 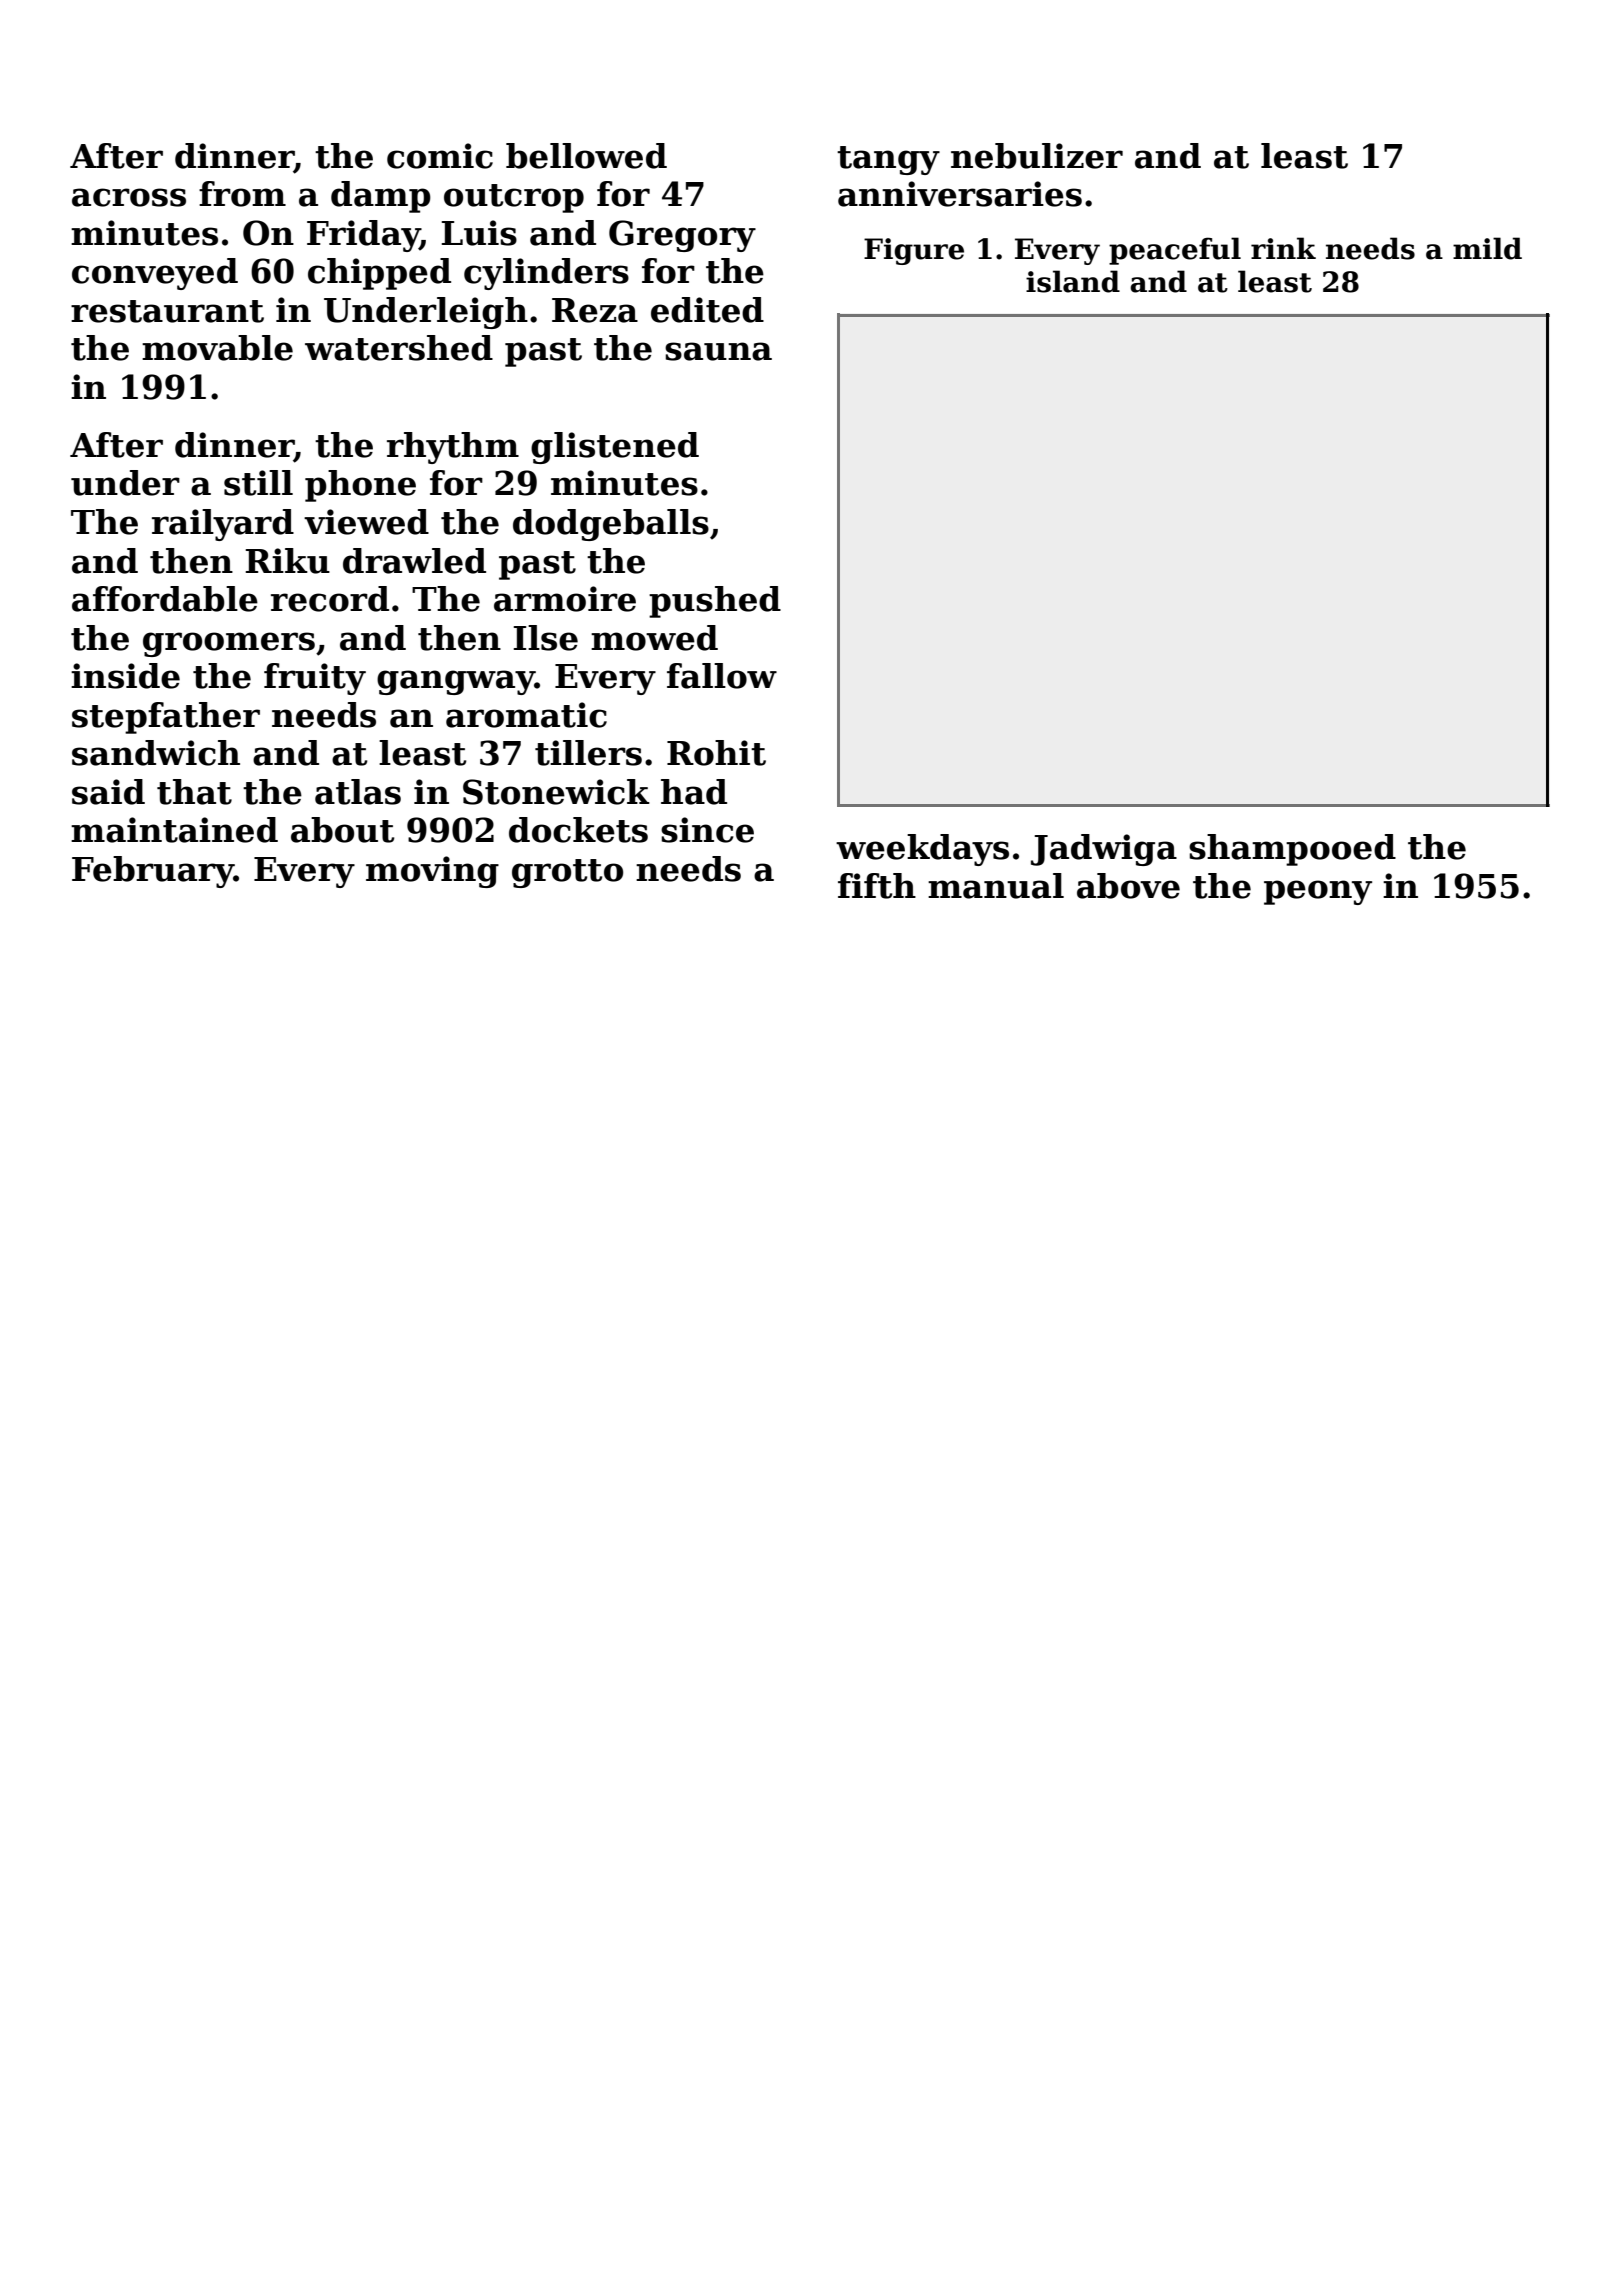 I want to click on armoire, so click(x=565, y=599).
